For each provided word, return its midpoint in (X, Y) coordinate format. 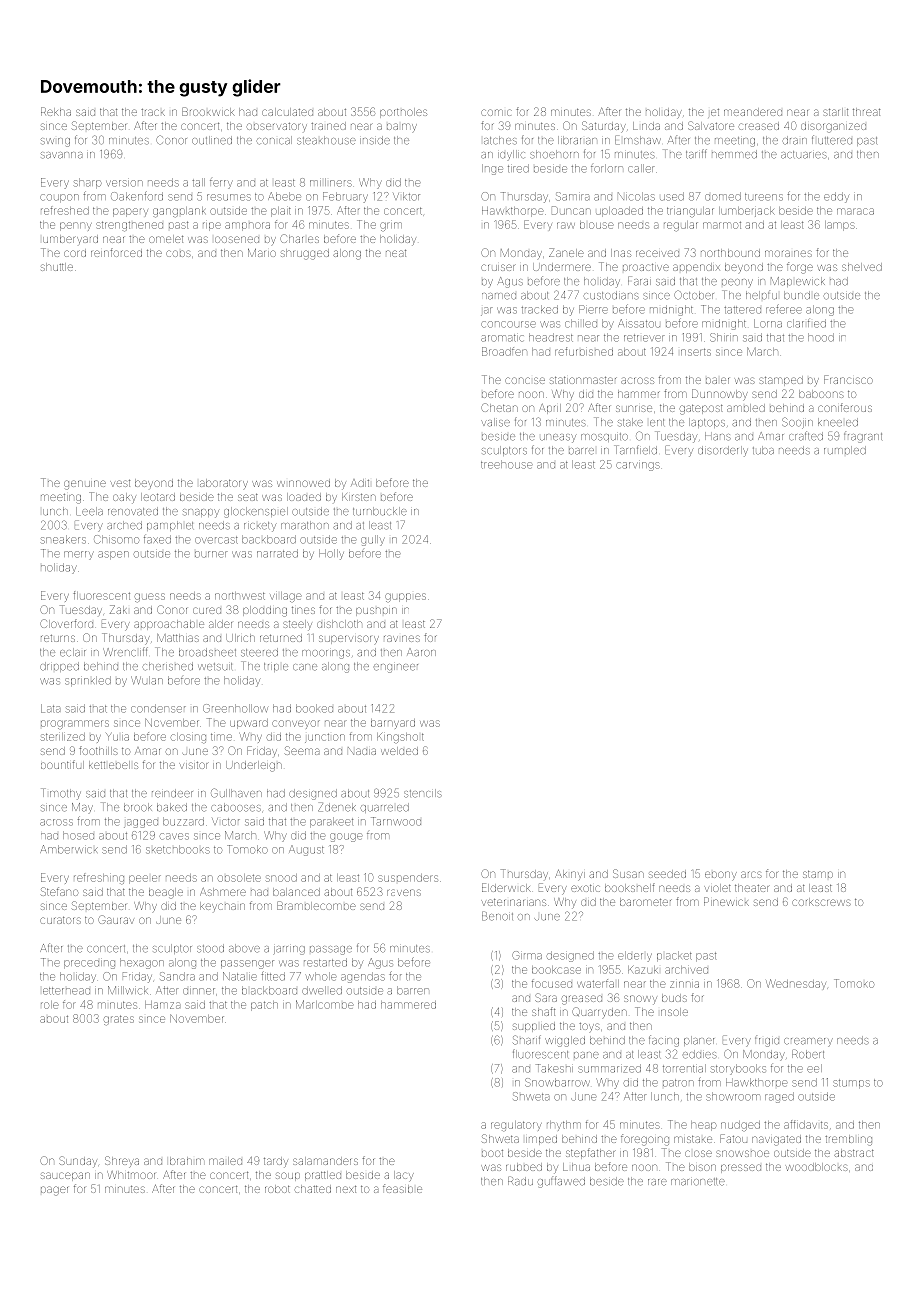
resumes (229, 197)
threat (866, 112)
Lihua (576, 1167)
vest (120, 483)
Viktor (406, 196)
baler (717, 380)
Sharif (527, 1040)
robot (277, 1189)
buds (674, 998)
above (244, 948)
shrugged (305, 254)
